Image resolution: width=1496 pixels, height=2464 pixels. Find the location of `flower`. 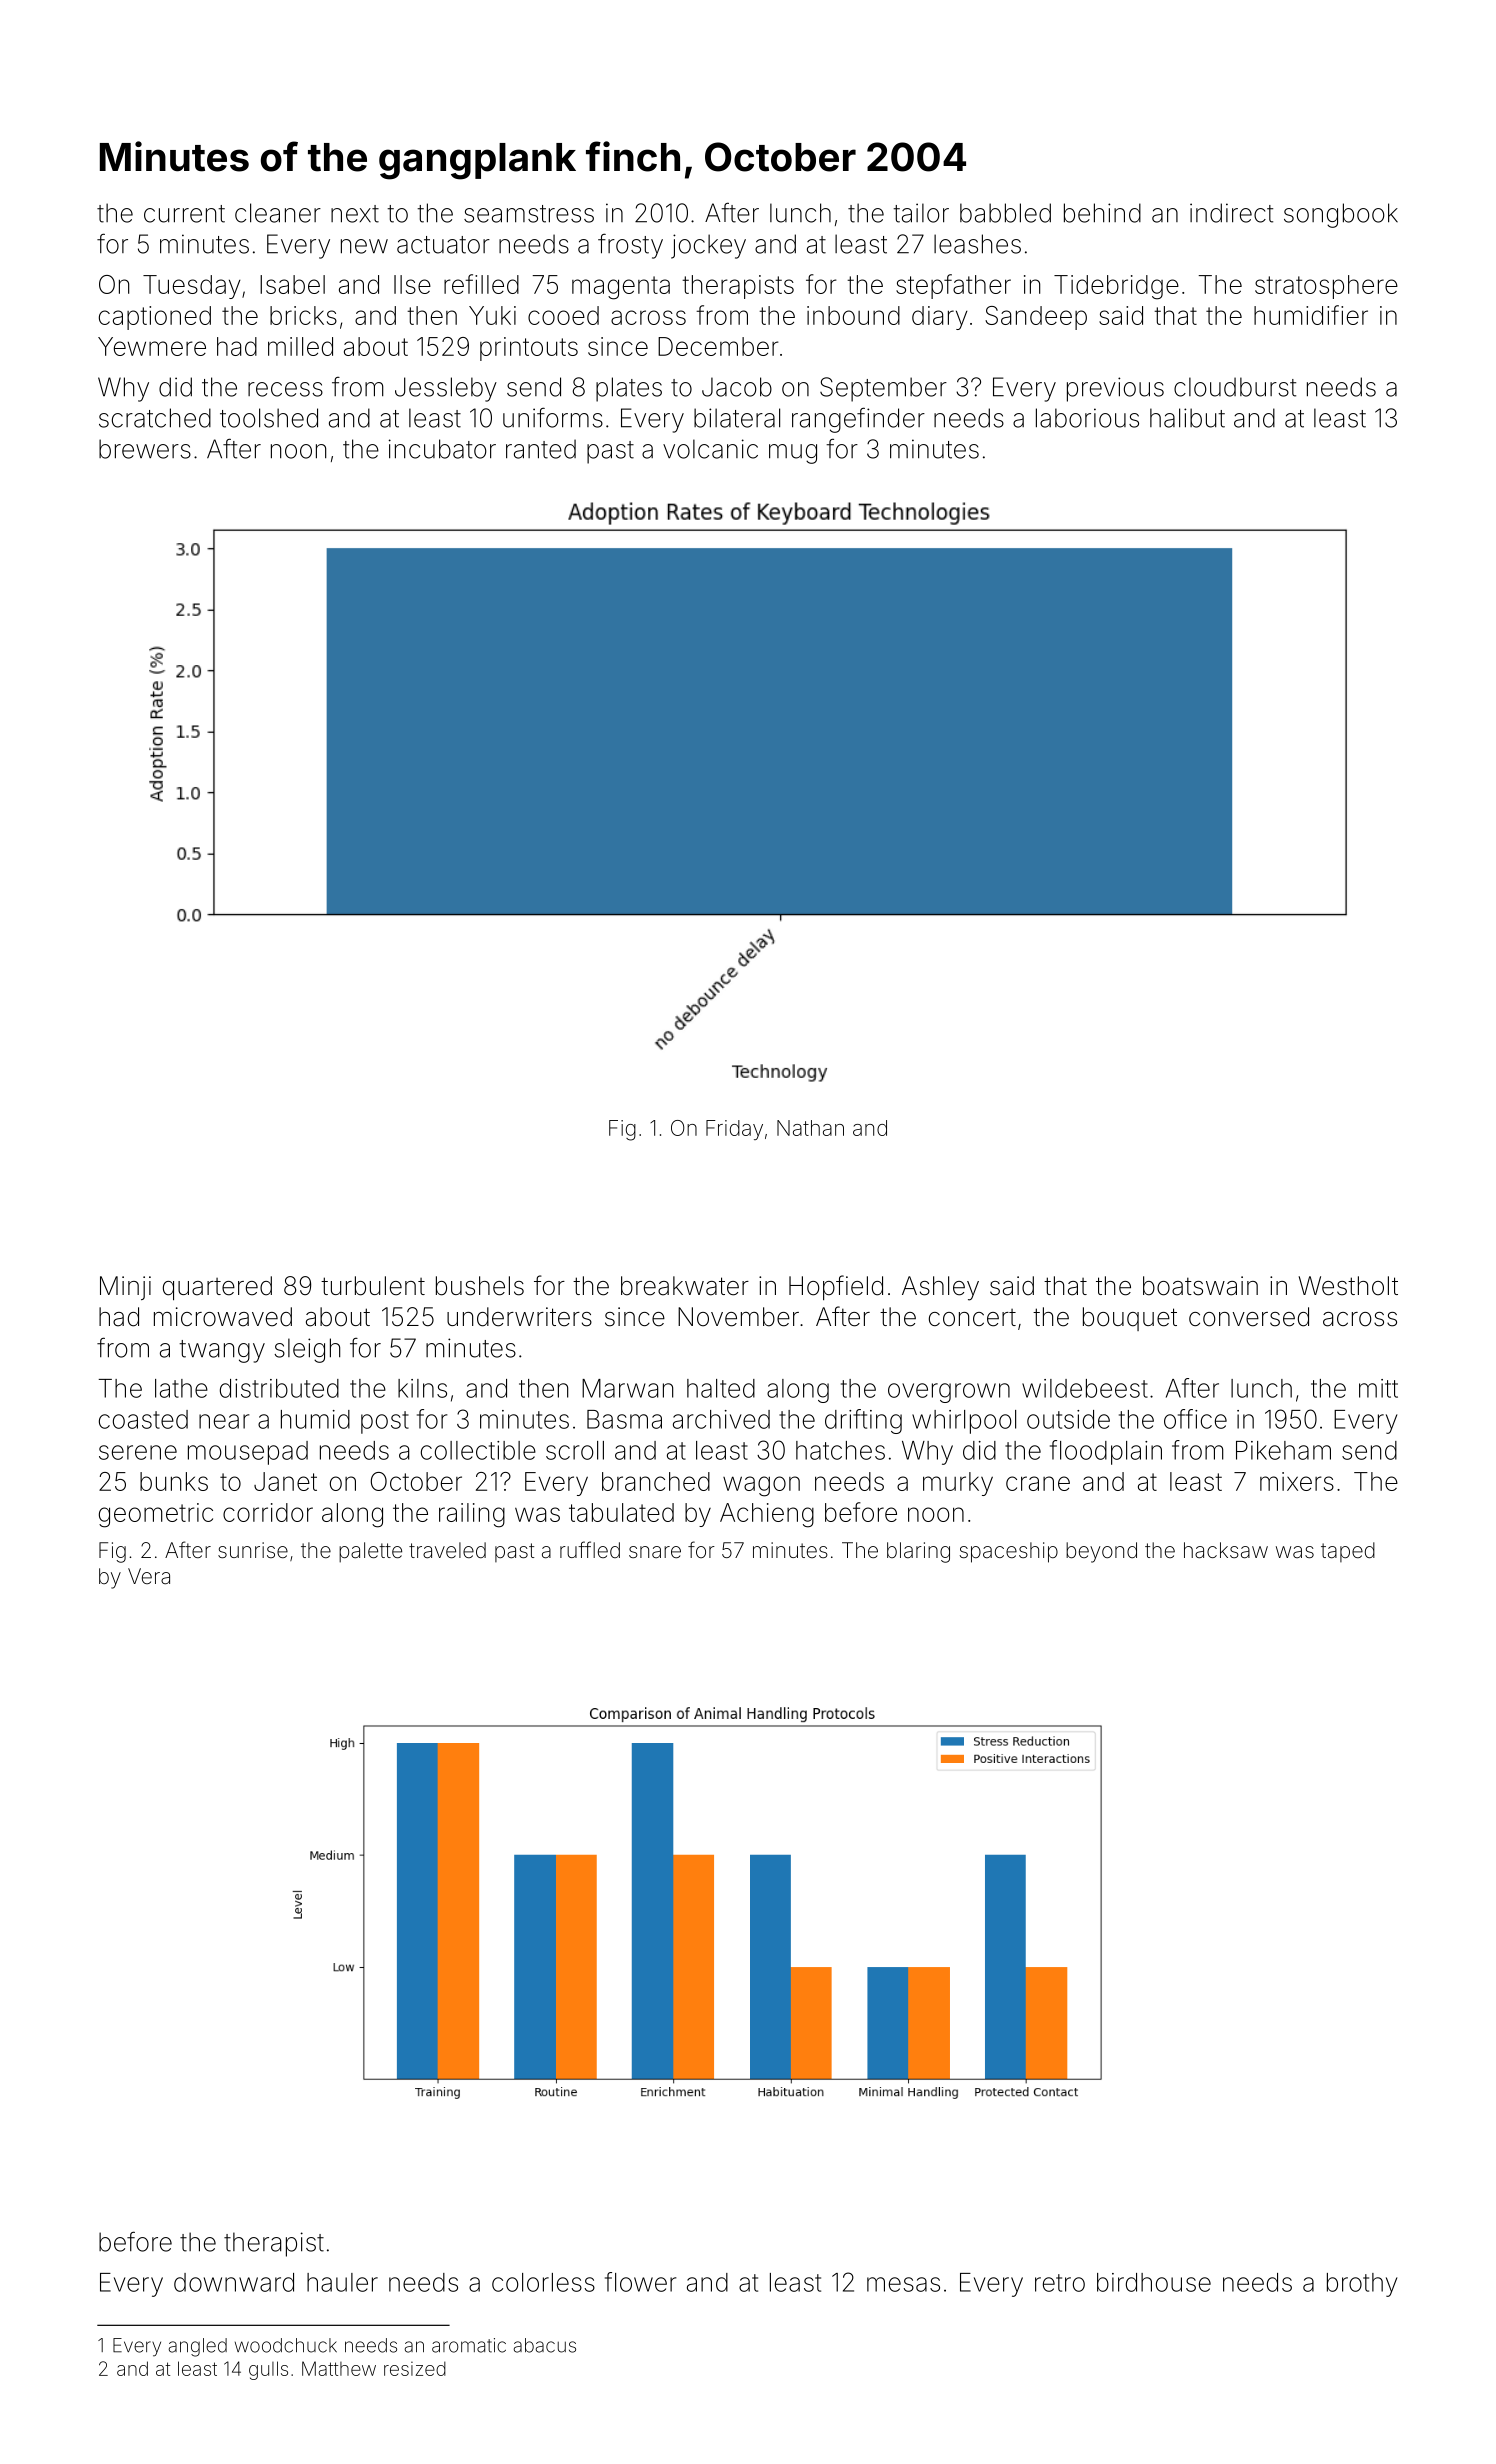

flower is located at coordinates (640, 2282).
